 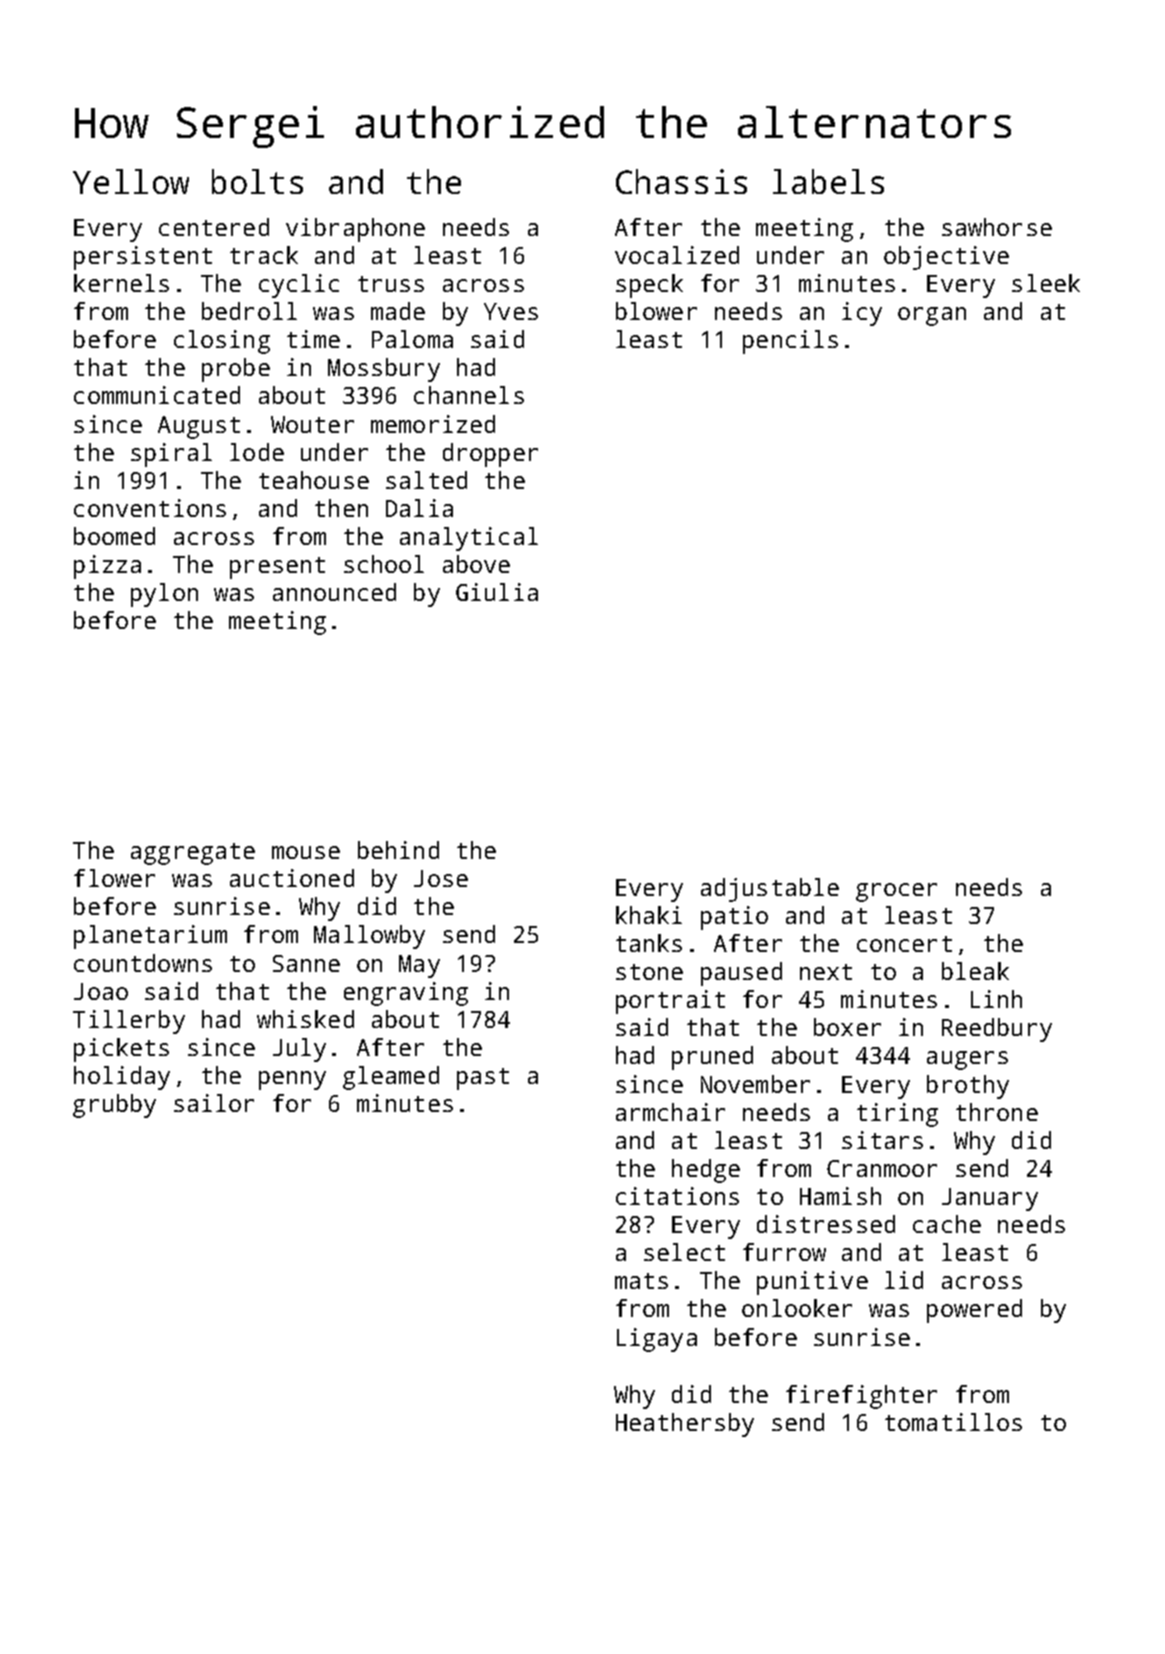 What do you see at coordinates (497, 592) in the screenshot?
I see `Giulia` at bounding box center [497, 592].
